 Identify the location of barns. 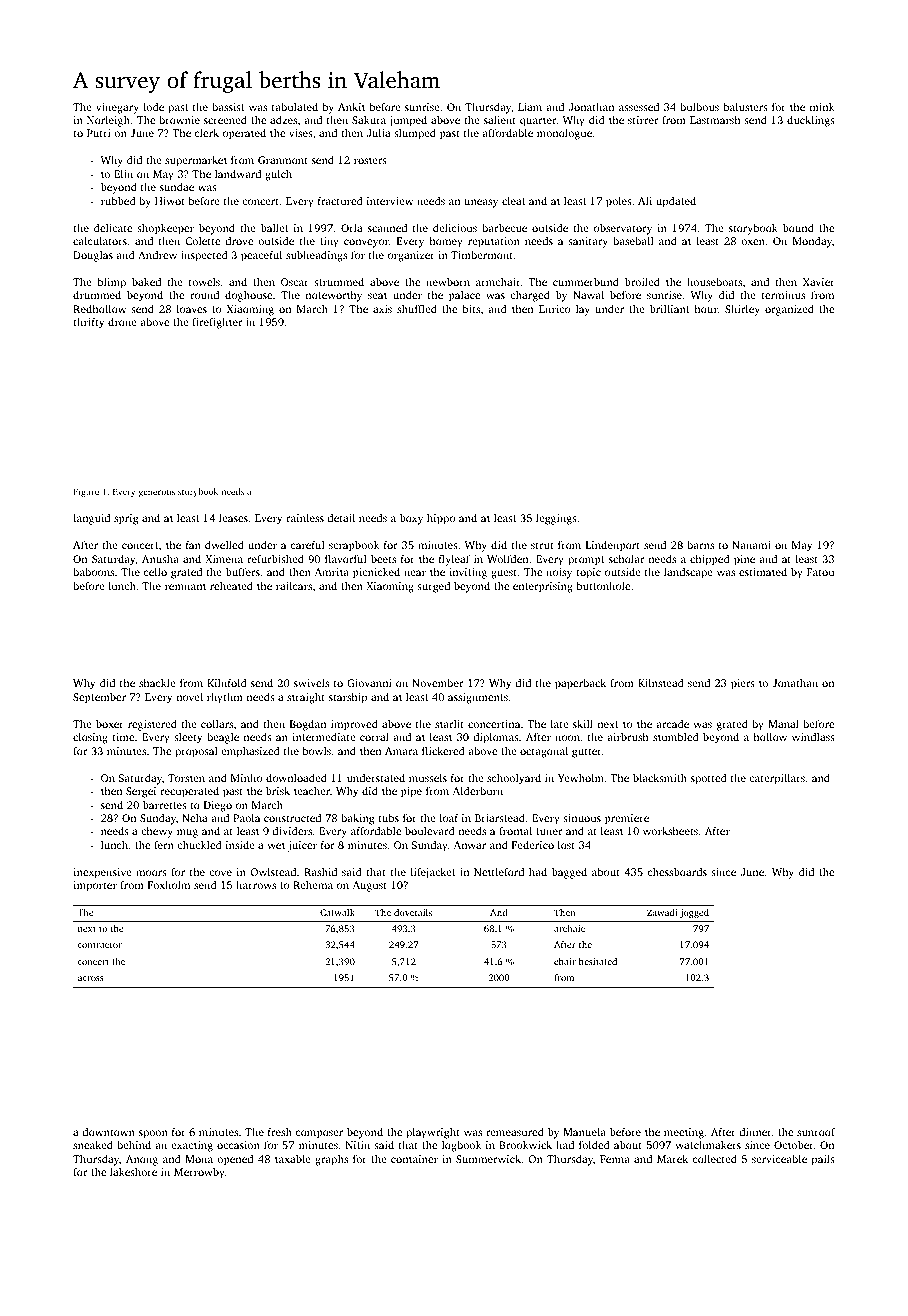
(700, 544).
